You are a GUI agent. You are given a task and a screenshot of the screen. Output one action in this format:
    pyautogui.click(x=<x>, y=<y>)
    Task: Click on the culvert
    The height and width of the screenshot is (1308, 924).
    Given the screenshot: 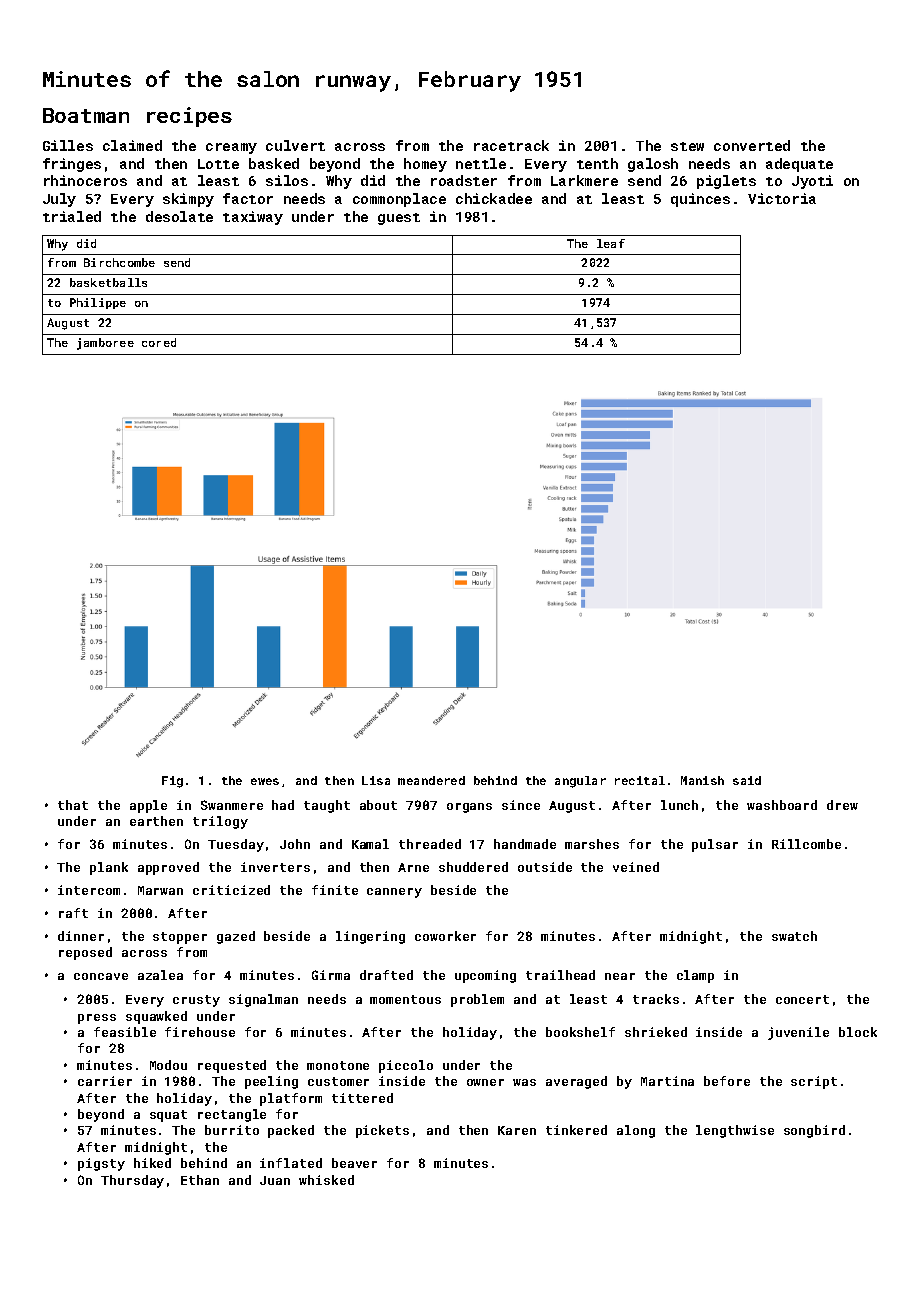 What is the action you would take?
    pyautogui.click(x=295, y=145)
